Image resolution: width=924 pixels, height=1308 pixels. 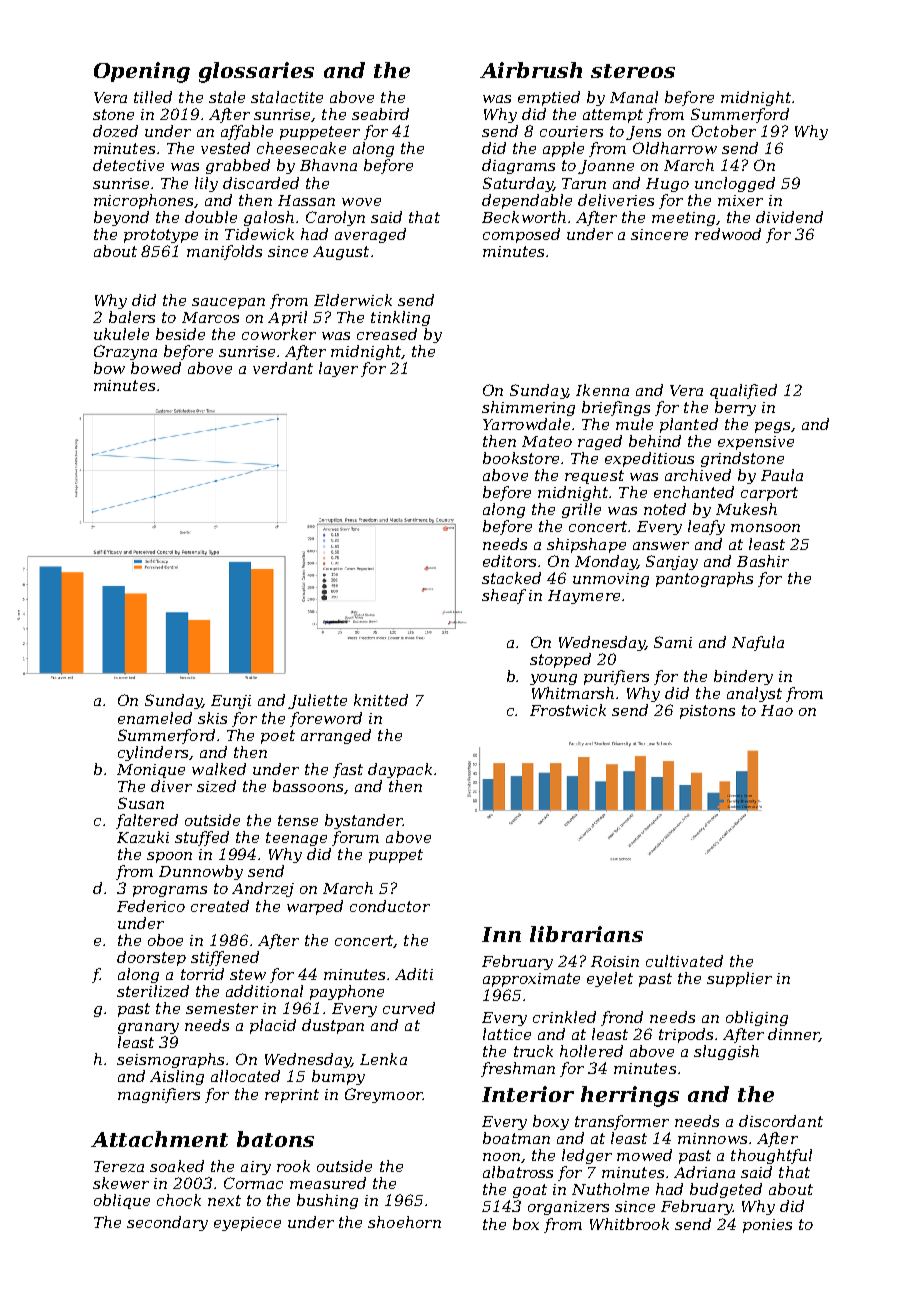 I want to click on answer, so click(x=661, y=546).
